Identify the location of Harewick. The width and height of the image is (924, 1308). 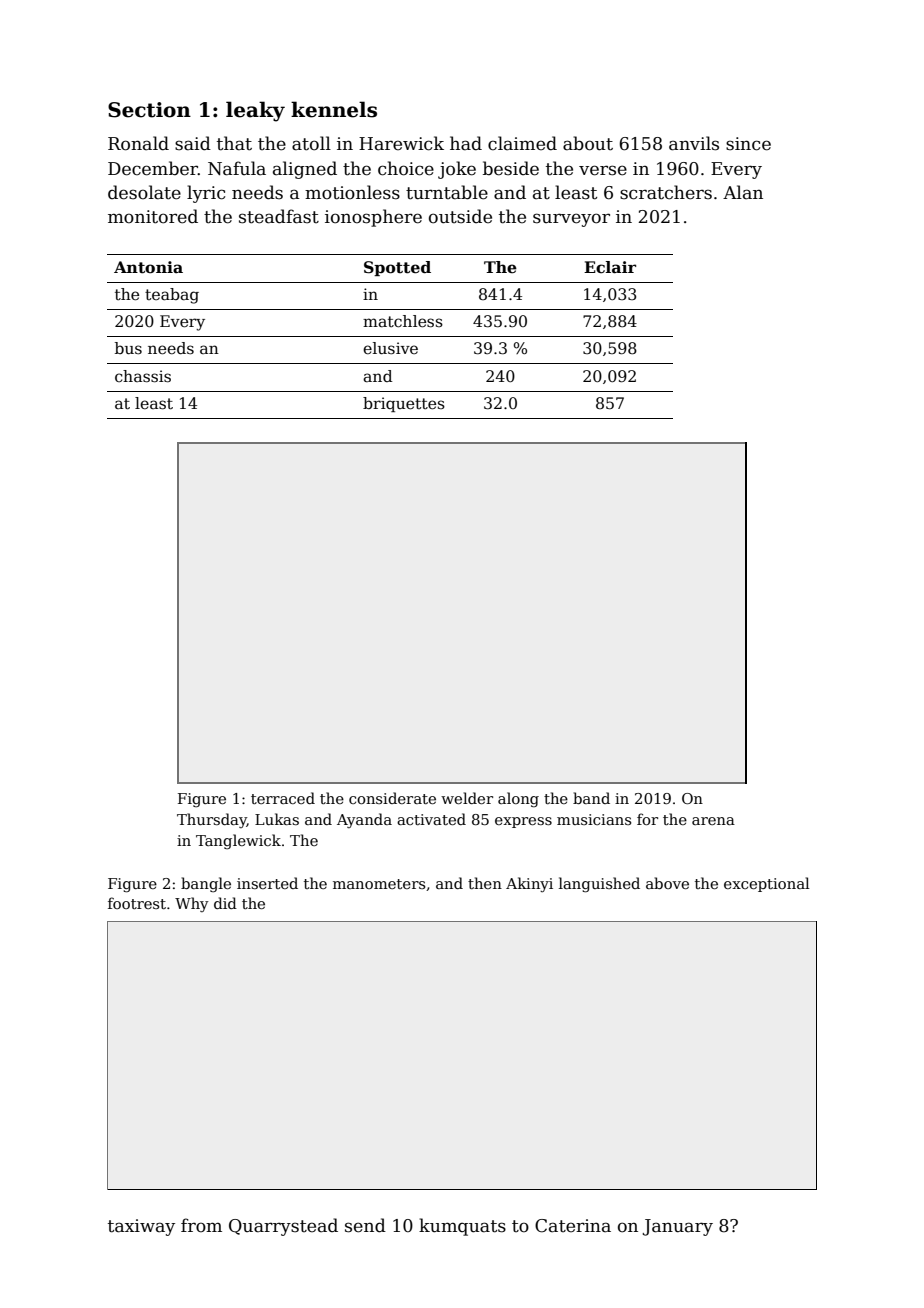
(401, 143).
